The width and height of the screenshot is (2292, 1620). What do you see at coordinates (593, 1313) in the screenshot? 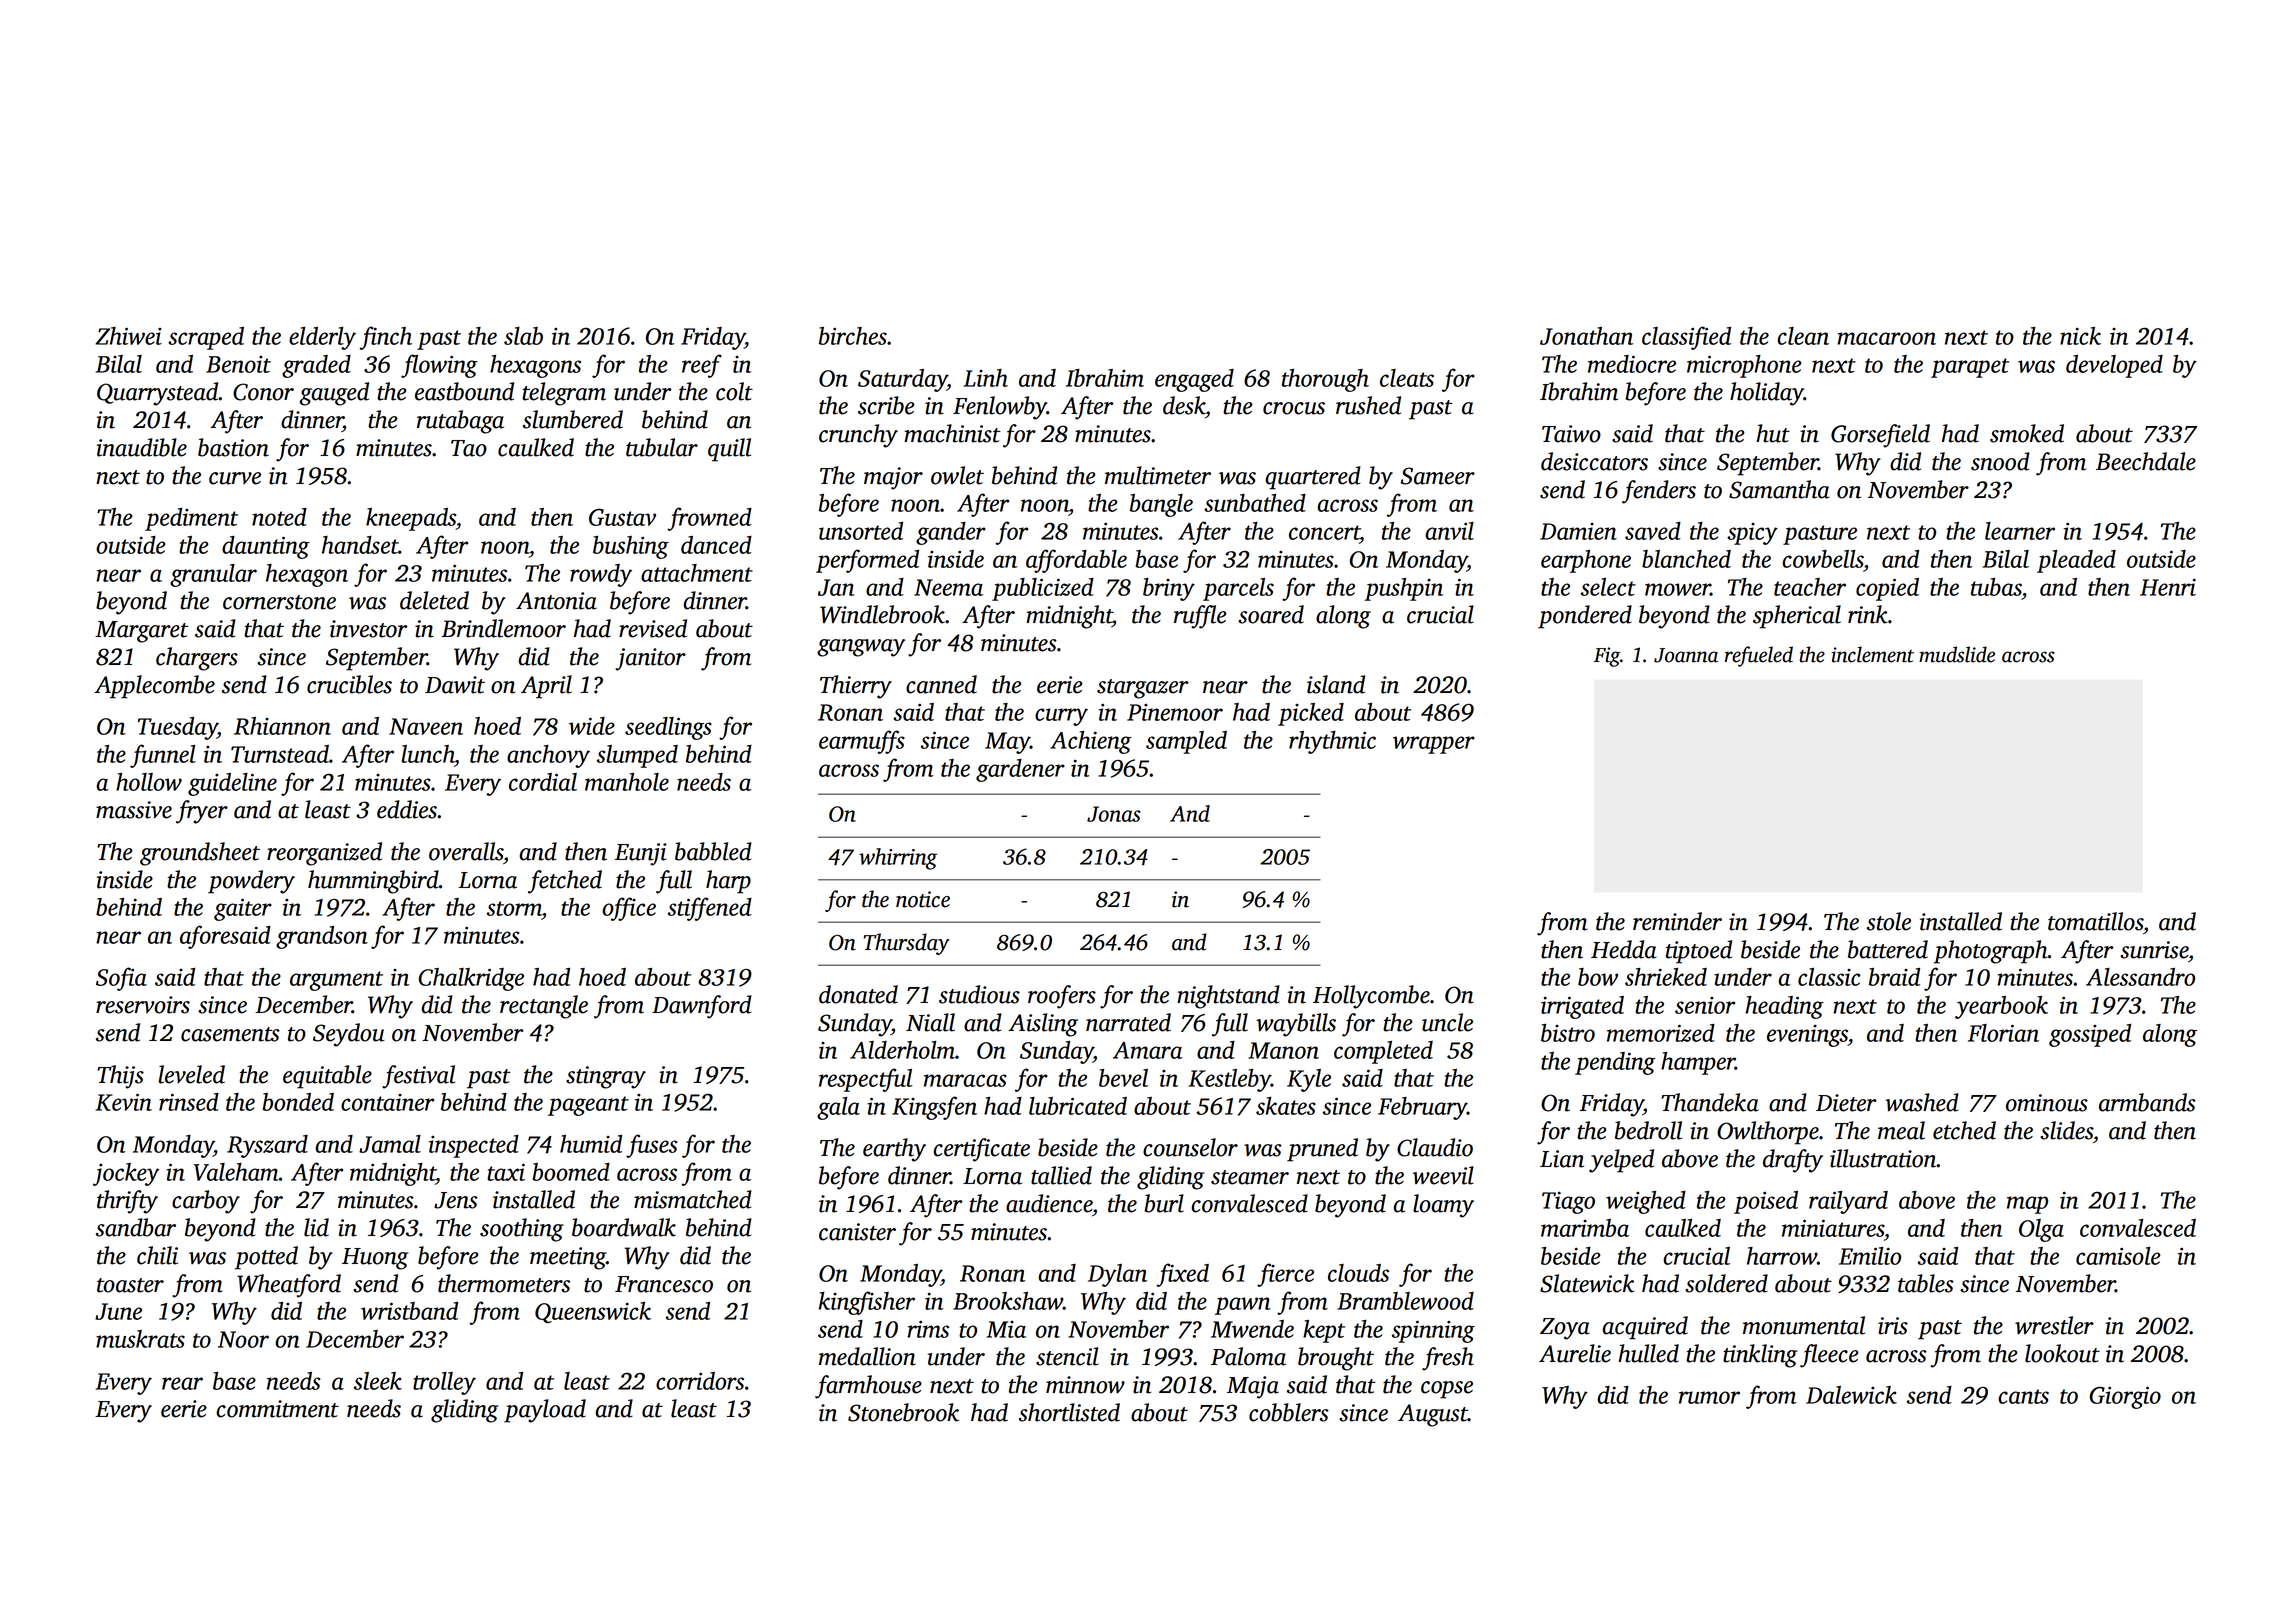
I see `Queenswick` at bounding box center [593, 1313].
